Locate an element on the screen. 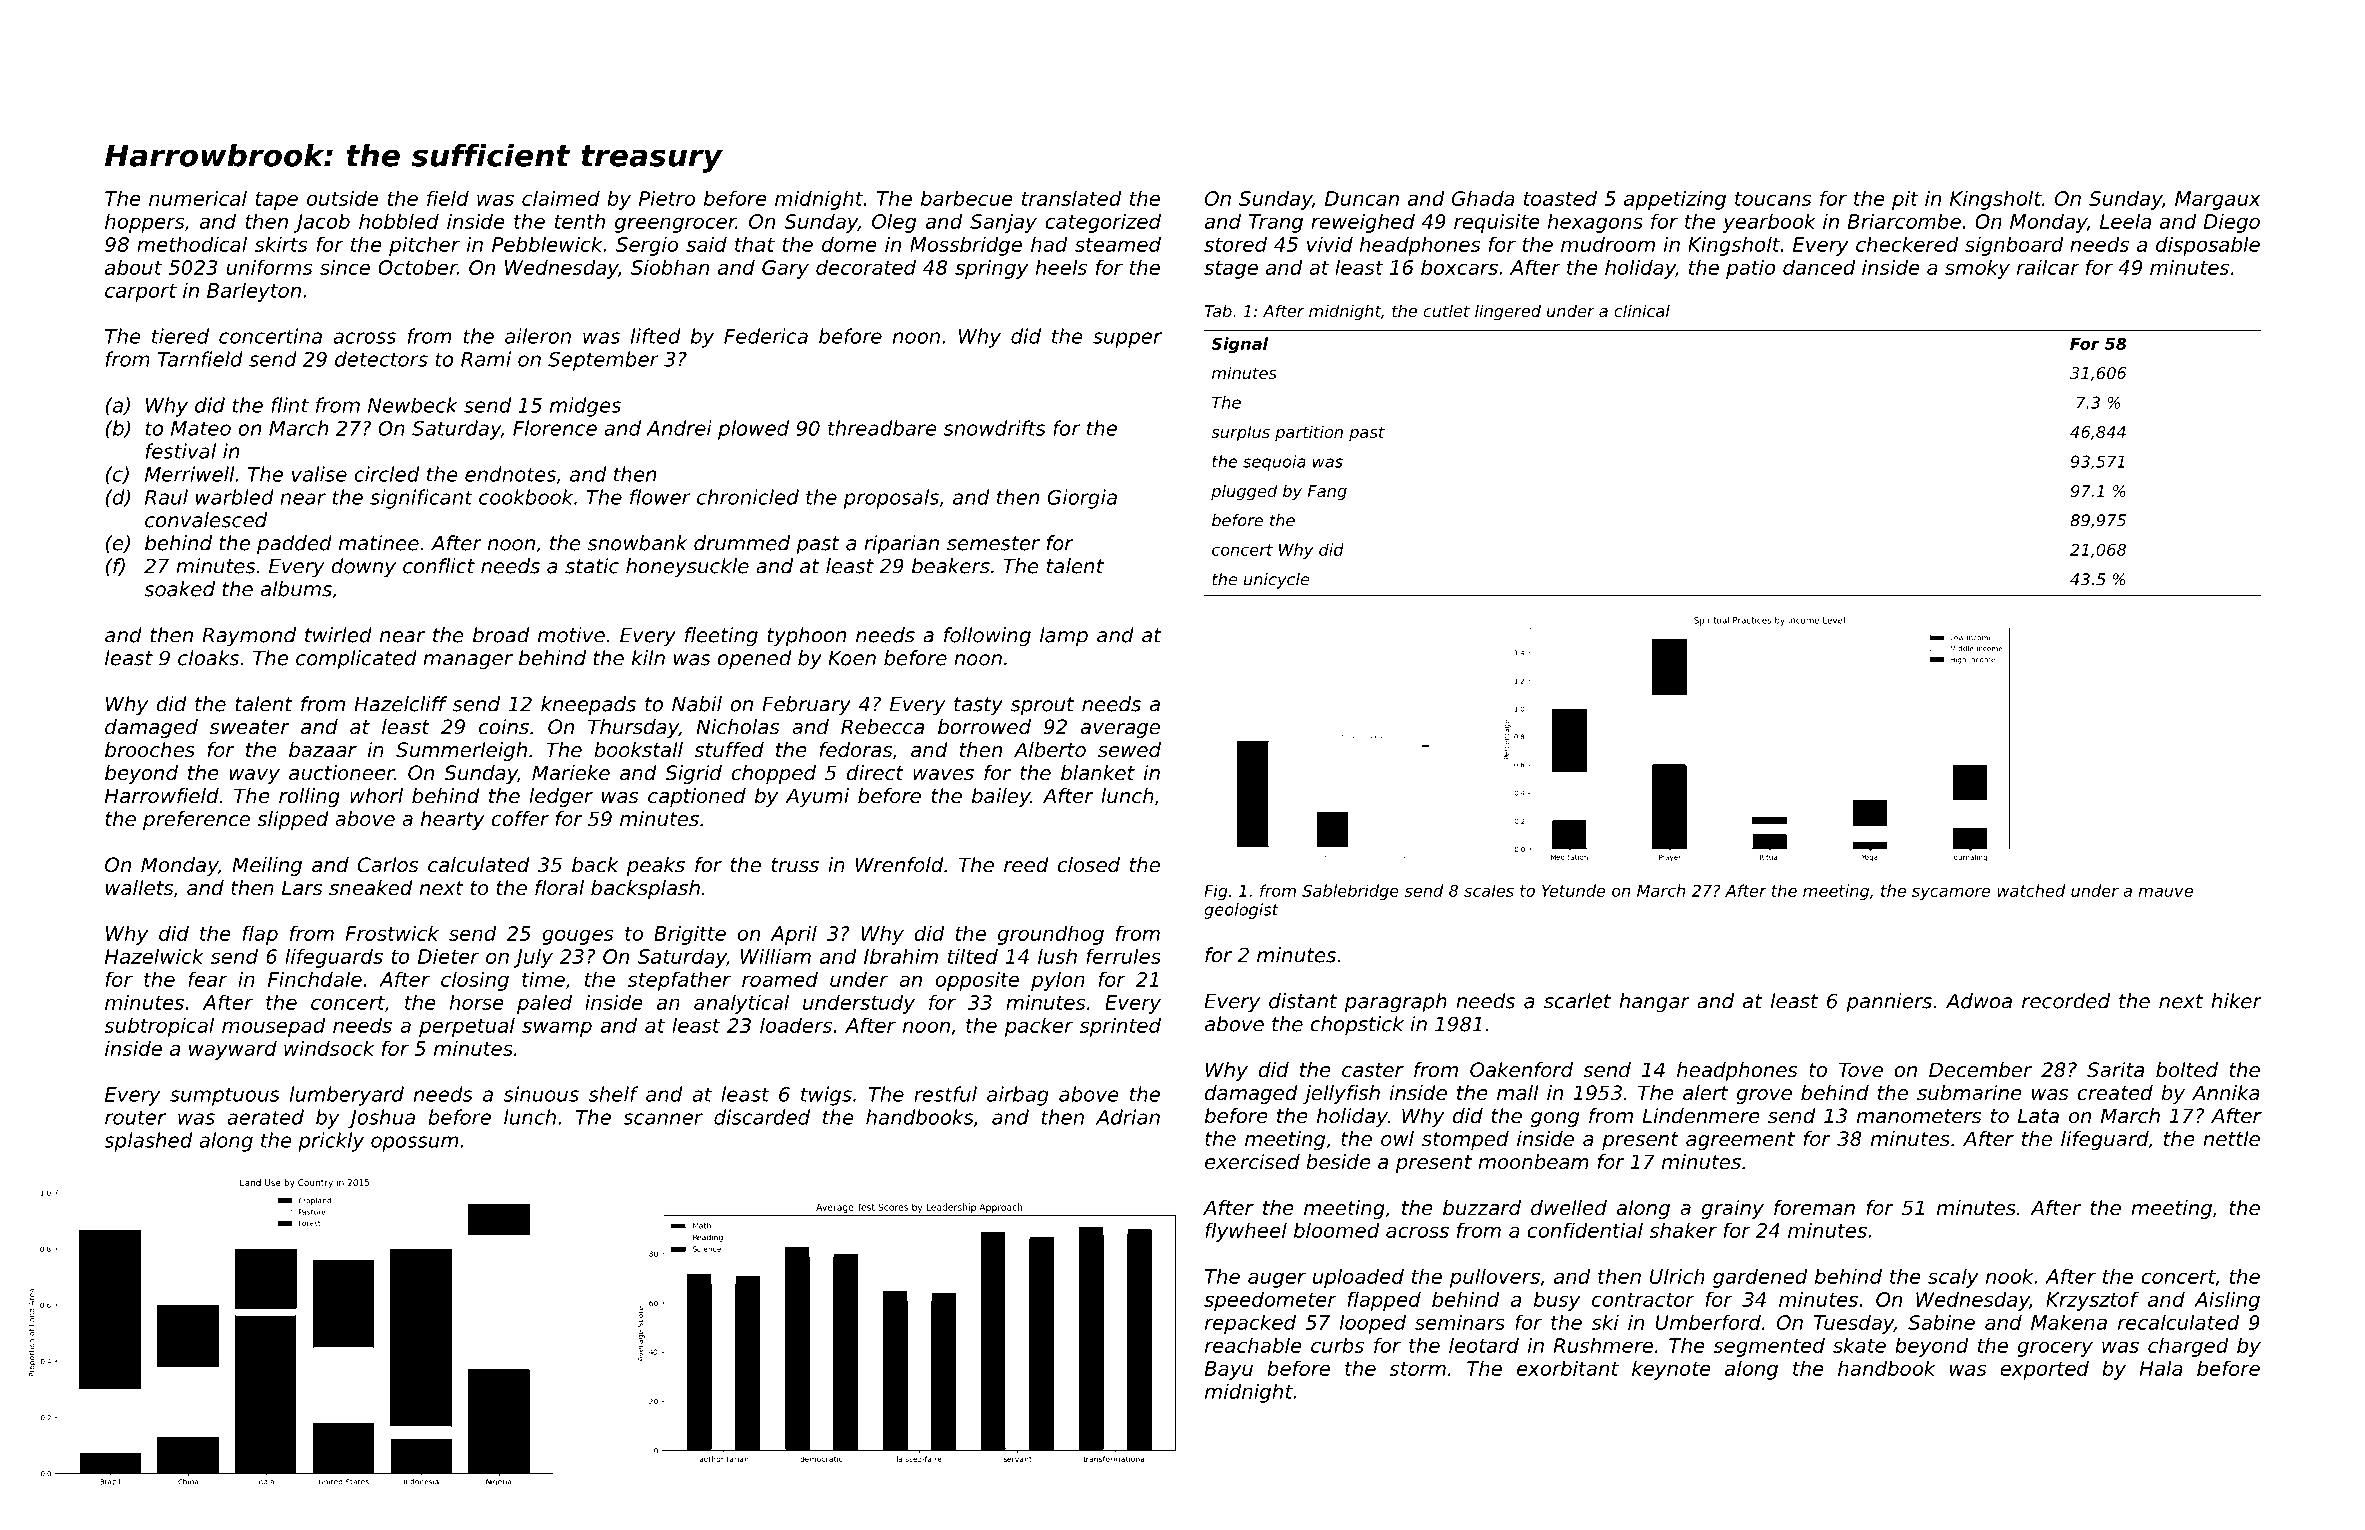 This screenshot has height=1530, width=2365. clinical is located at coordinates (1642, 310).
